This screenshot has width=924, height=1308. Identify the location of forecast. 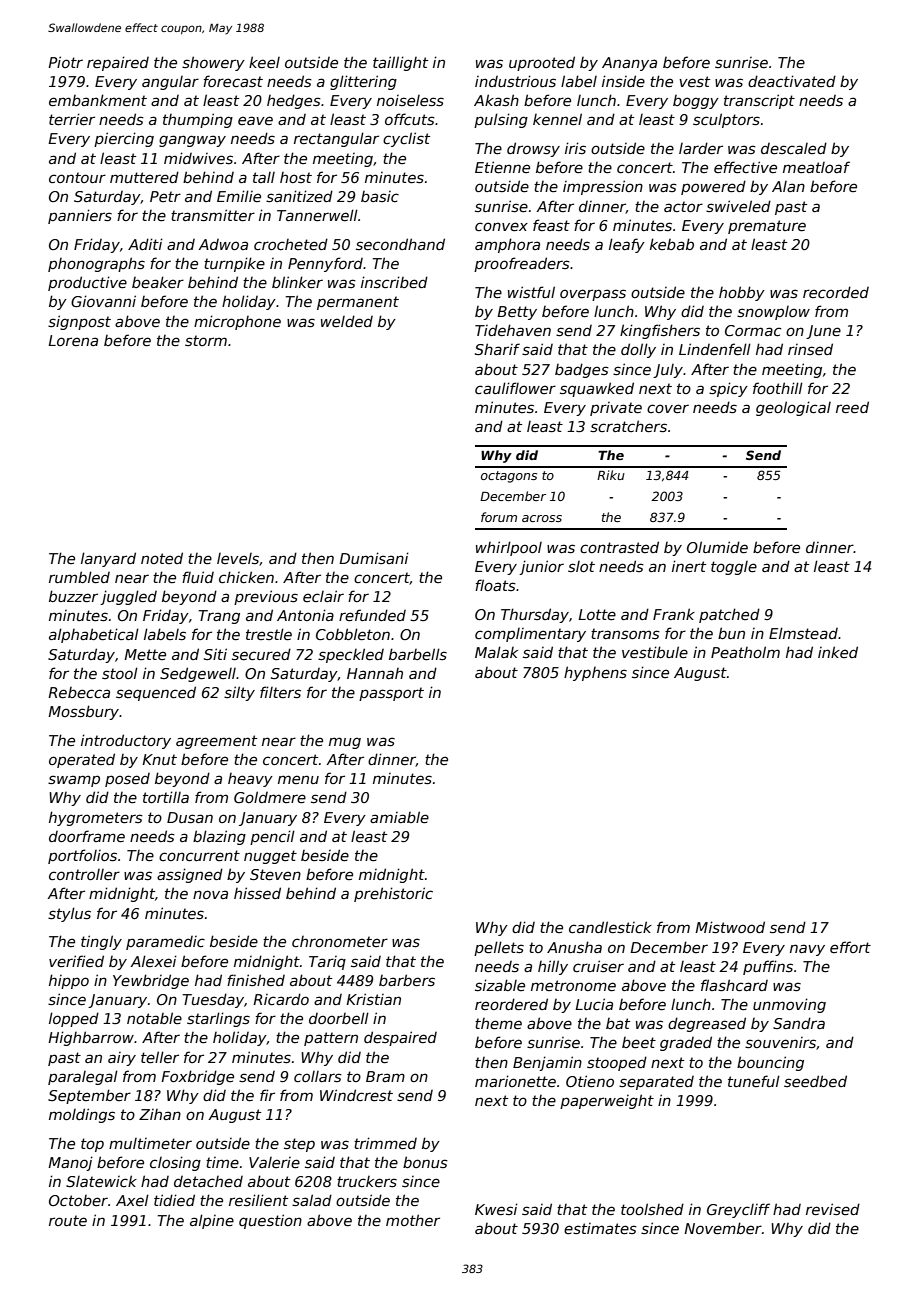
(233, 81).
